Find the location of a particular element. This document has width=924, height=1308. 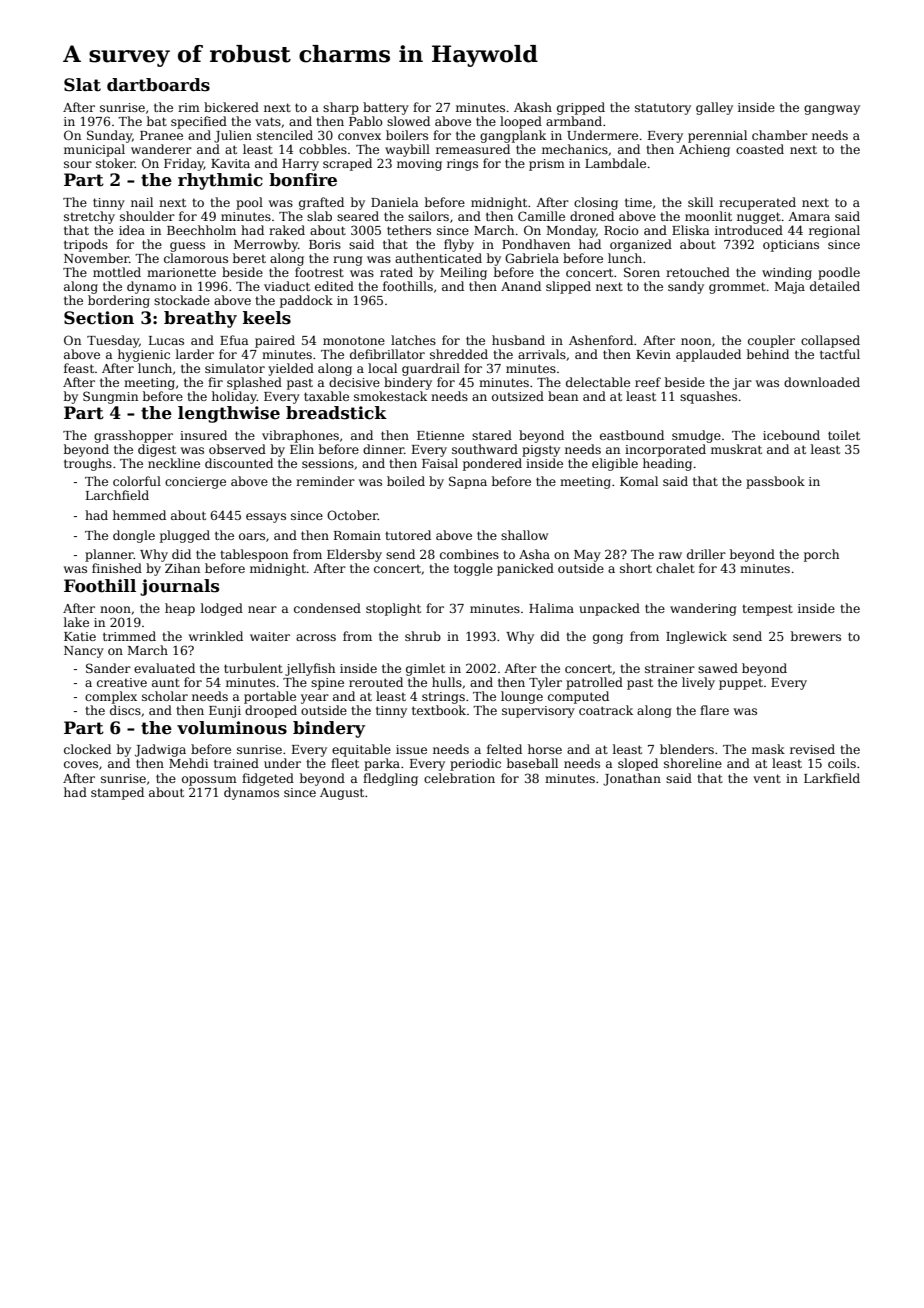

tethers is located at coordinates (409, 230).
